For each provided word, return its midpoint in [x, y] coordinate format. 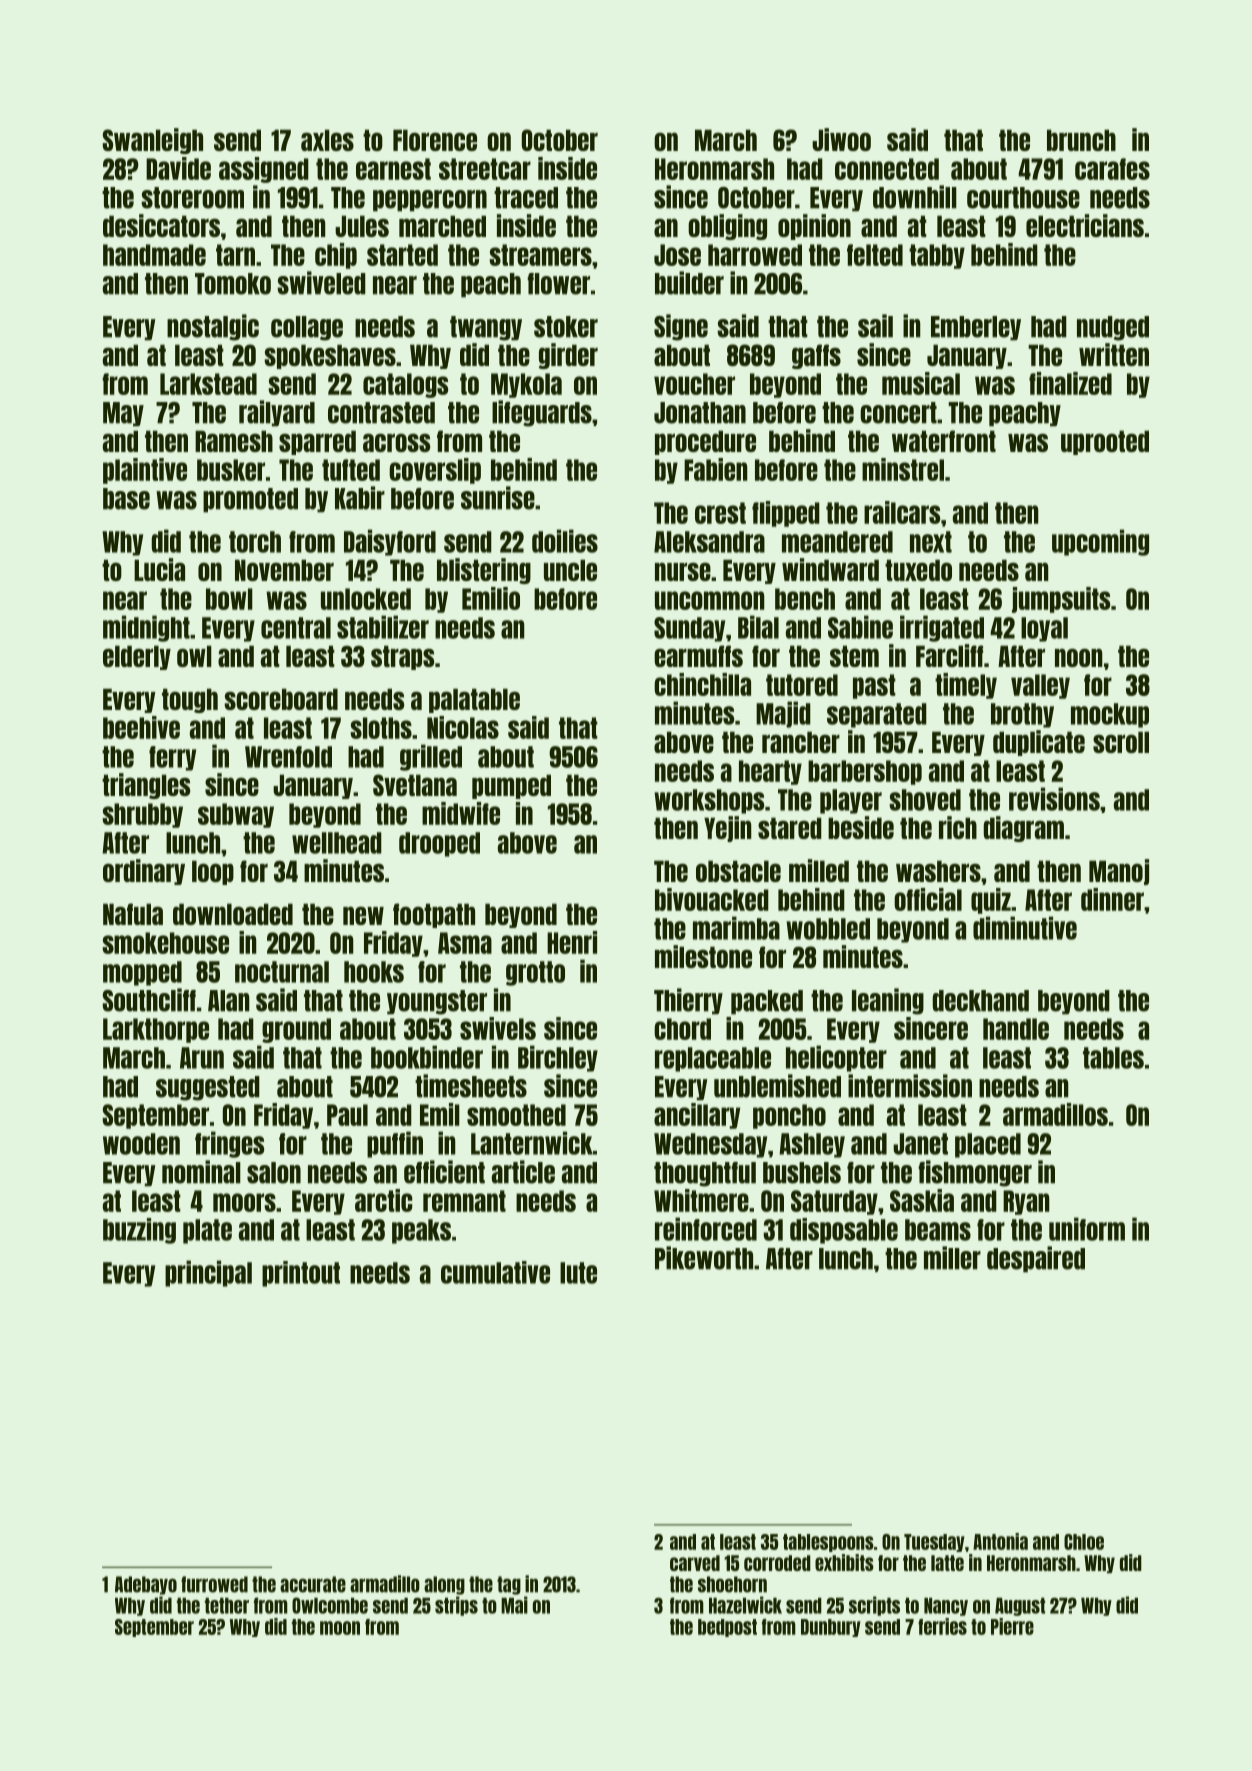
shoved [925, 800]
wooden [141, 1144]
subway [236, 815]
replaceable [713, 1059]
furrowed [214, 1584]
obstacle [738, 871]
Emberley [976, 328]
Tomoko [233, 284]
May [123, 414]
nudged [1113, 328]
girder [568, 356]
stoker [566, 327]
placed [988, 1145]
